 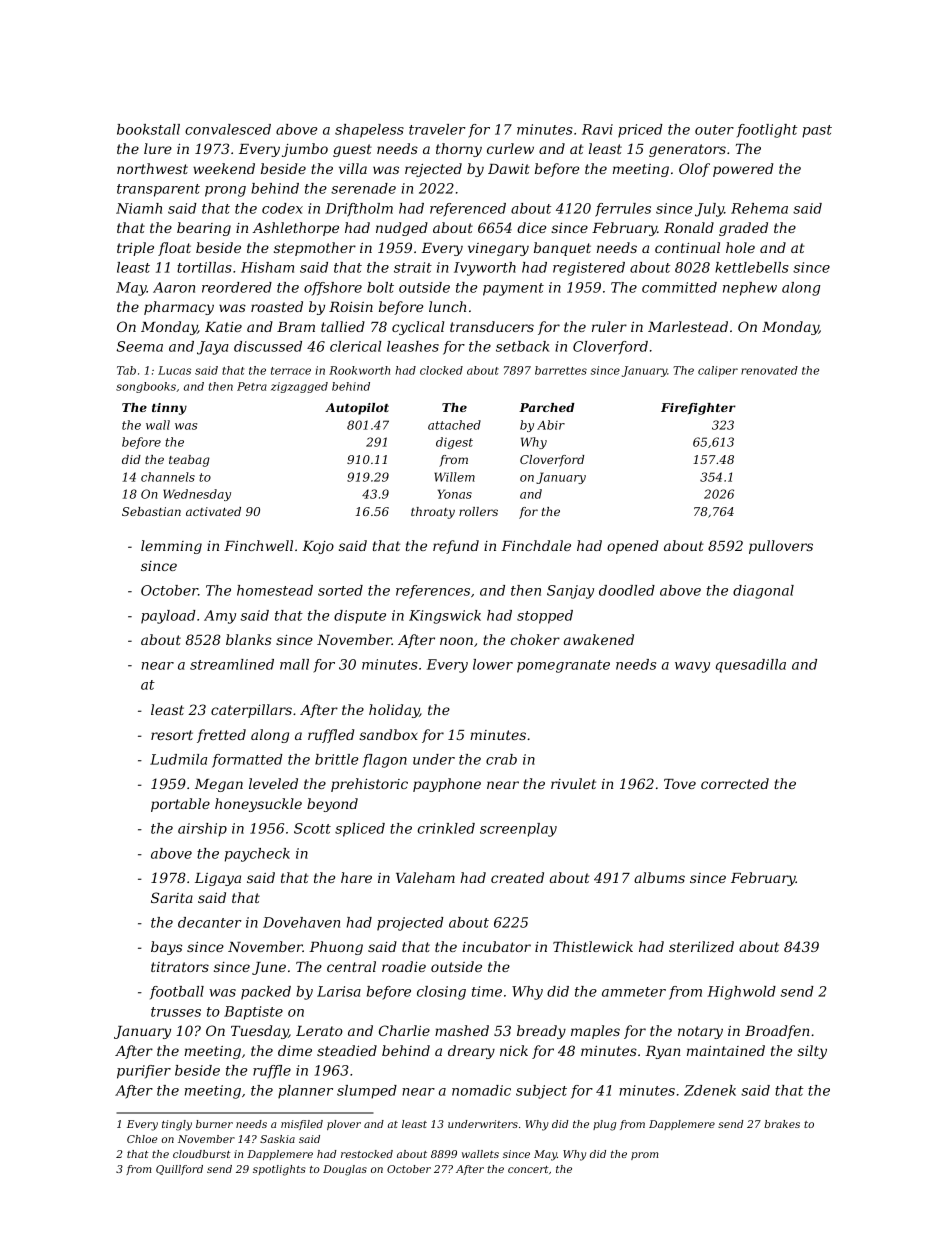 What do you see at coordinates (172, 735) in the image?
I see `resort` at bounding box center [172, 735].
